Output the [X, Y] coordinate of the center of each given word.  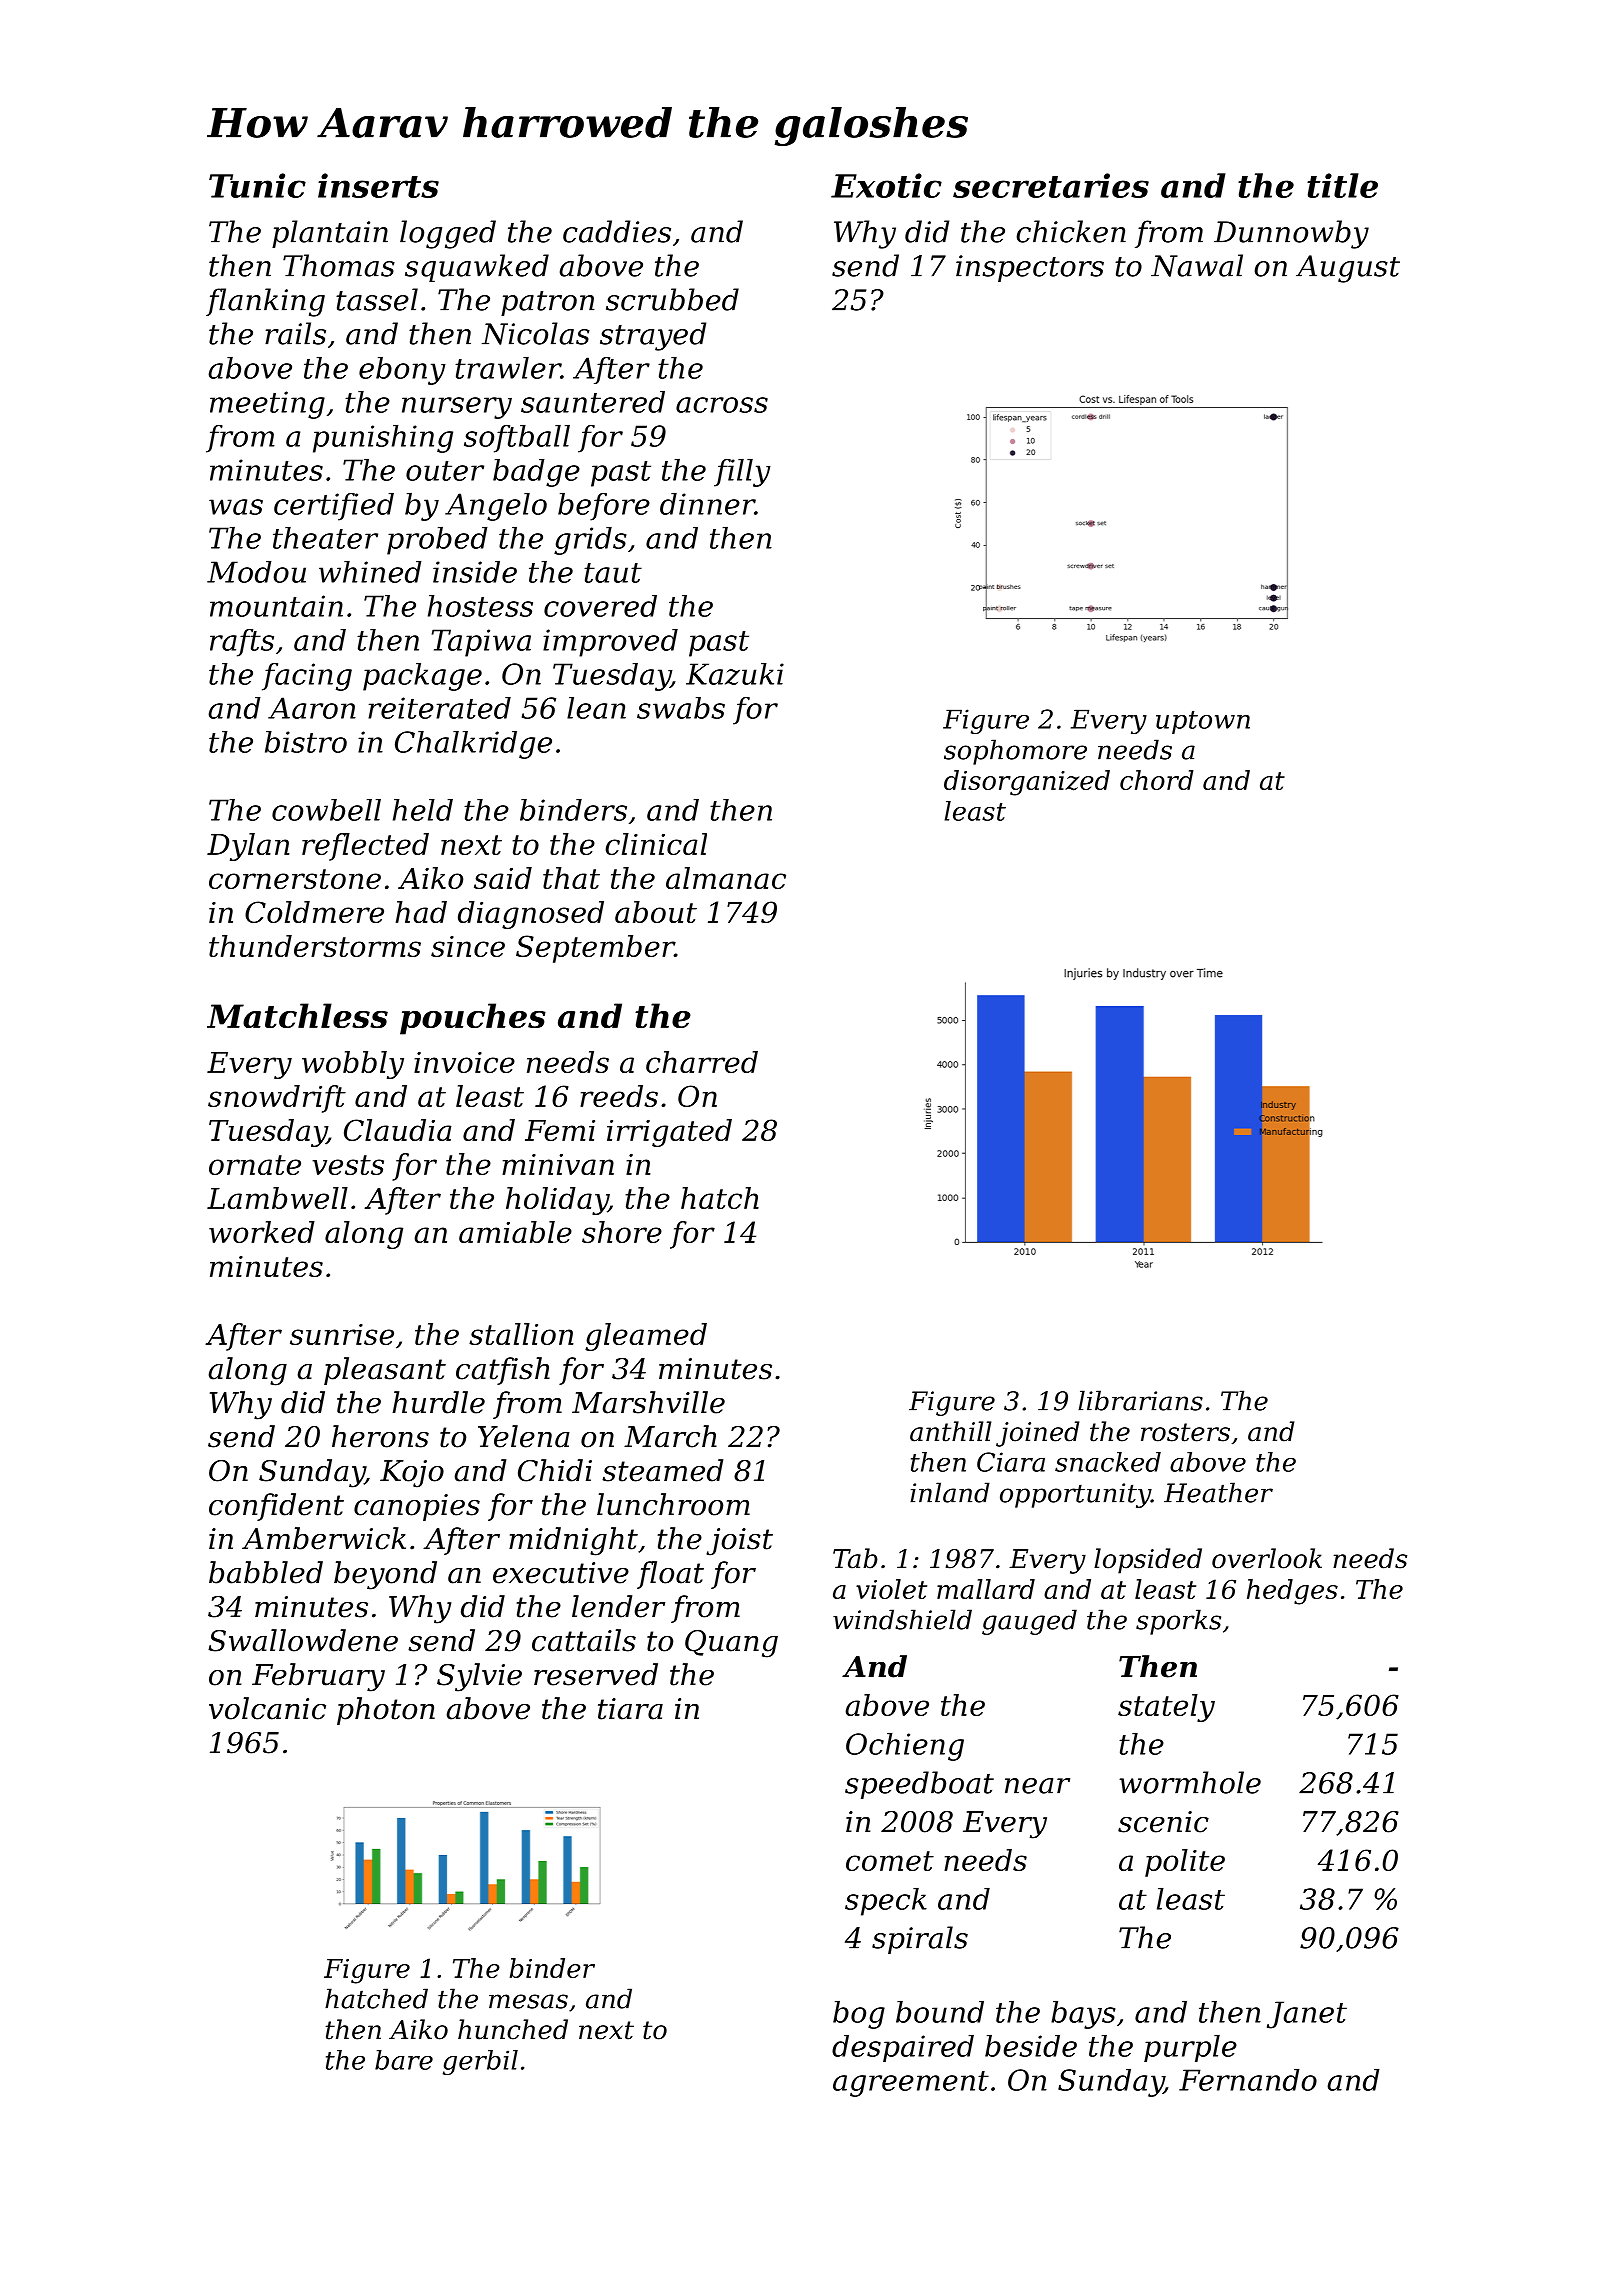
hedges [1292, 1592]
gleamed [646, 1337]
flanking [265, 302]
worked [262, 1232]
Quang [731, 1644]
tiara [630, 1709]
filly [742, 473]
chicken [1071, 231]
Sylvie [479, 1677]
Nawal [1197, 265]
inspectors [1030, 268]
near [1037, 1786]
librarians [1140, 1400]
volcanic [267, 1708]
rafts [242, 643]
